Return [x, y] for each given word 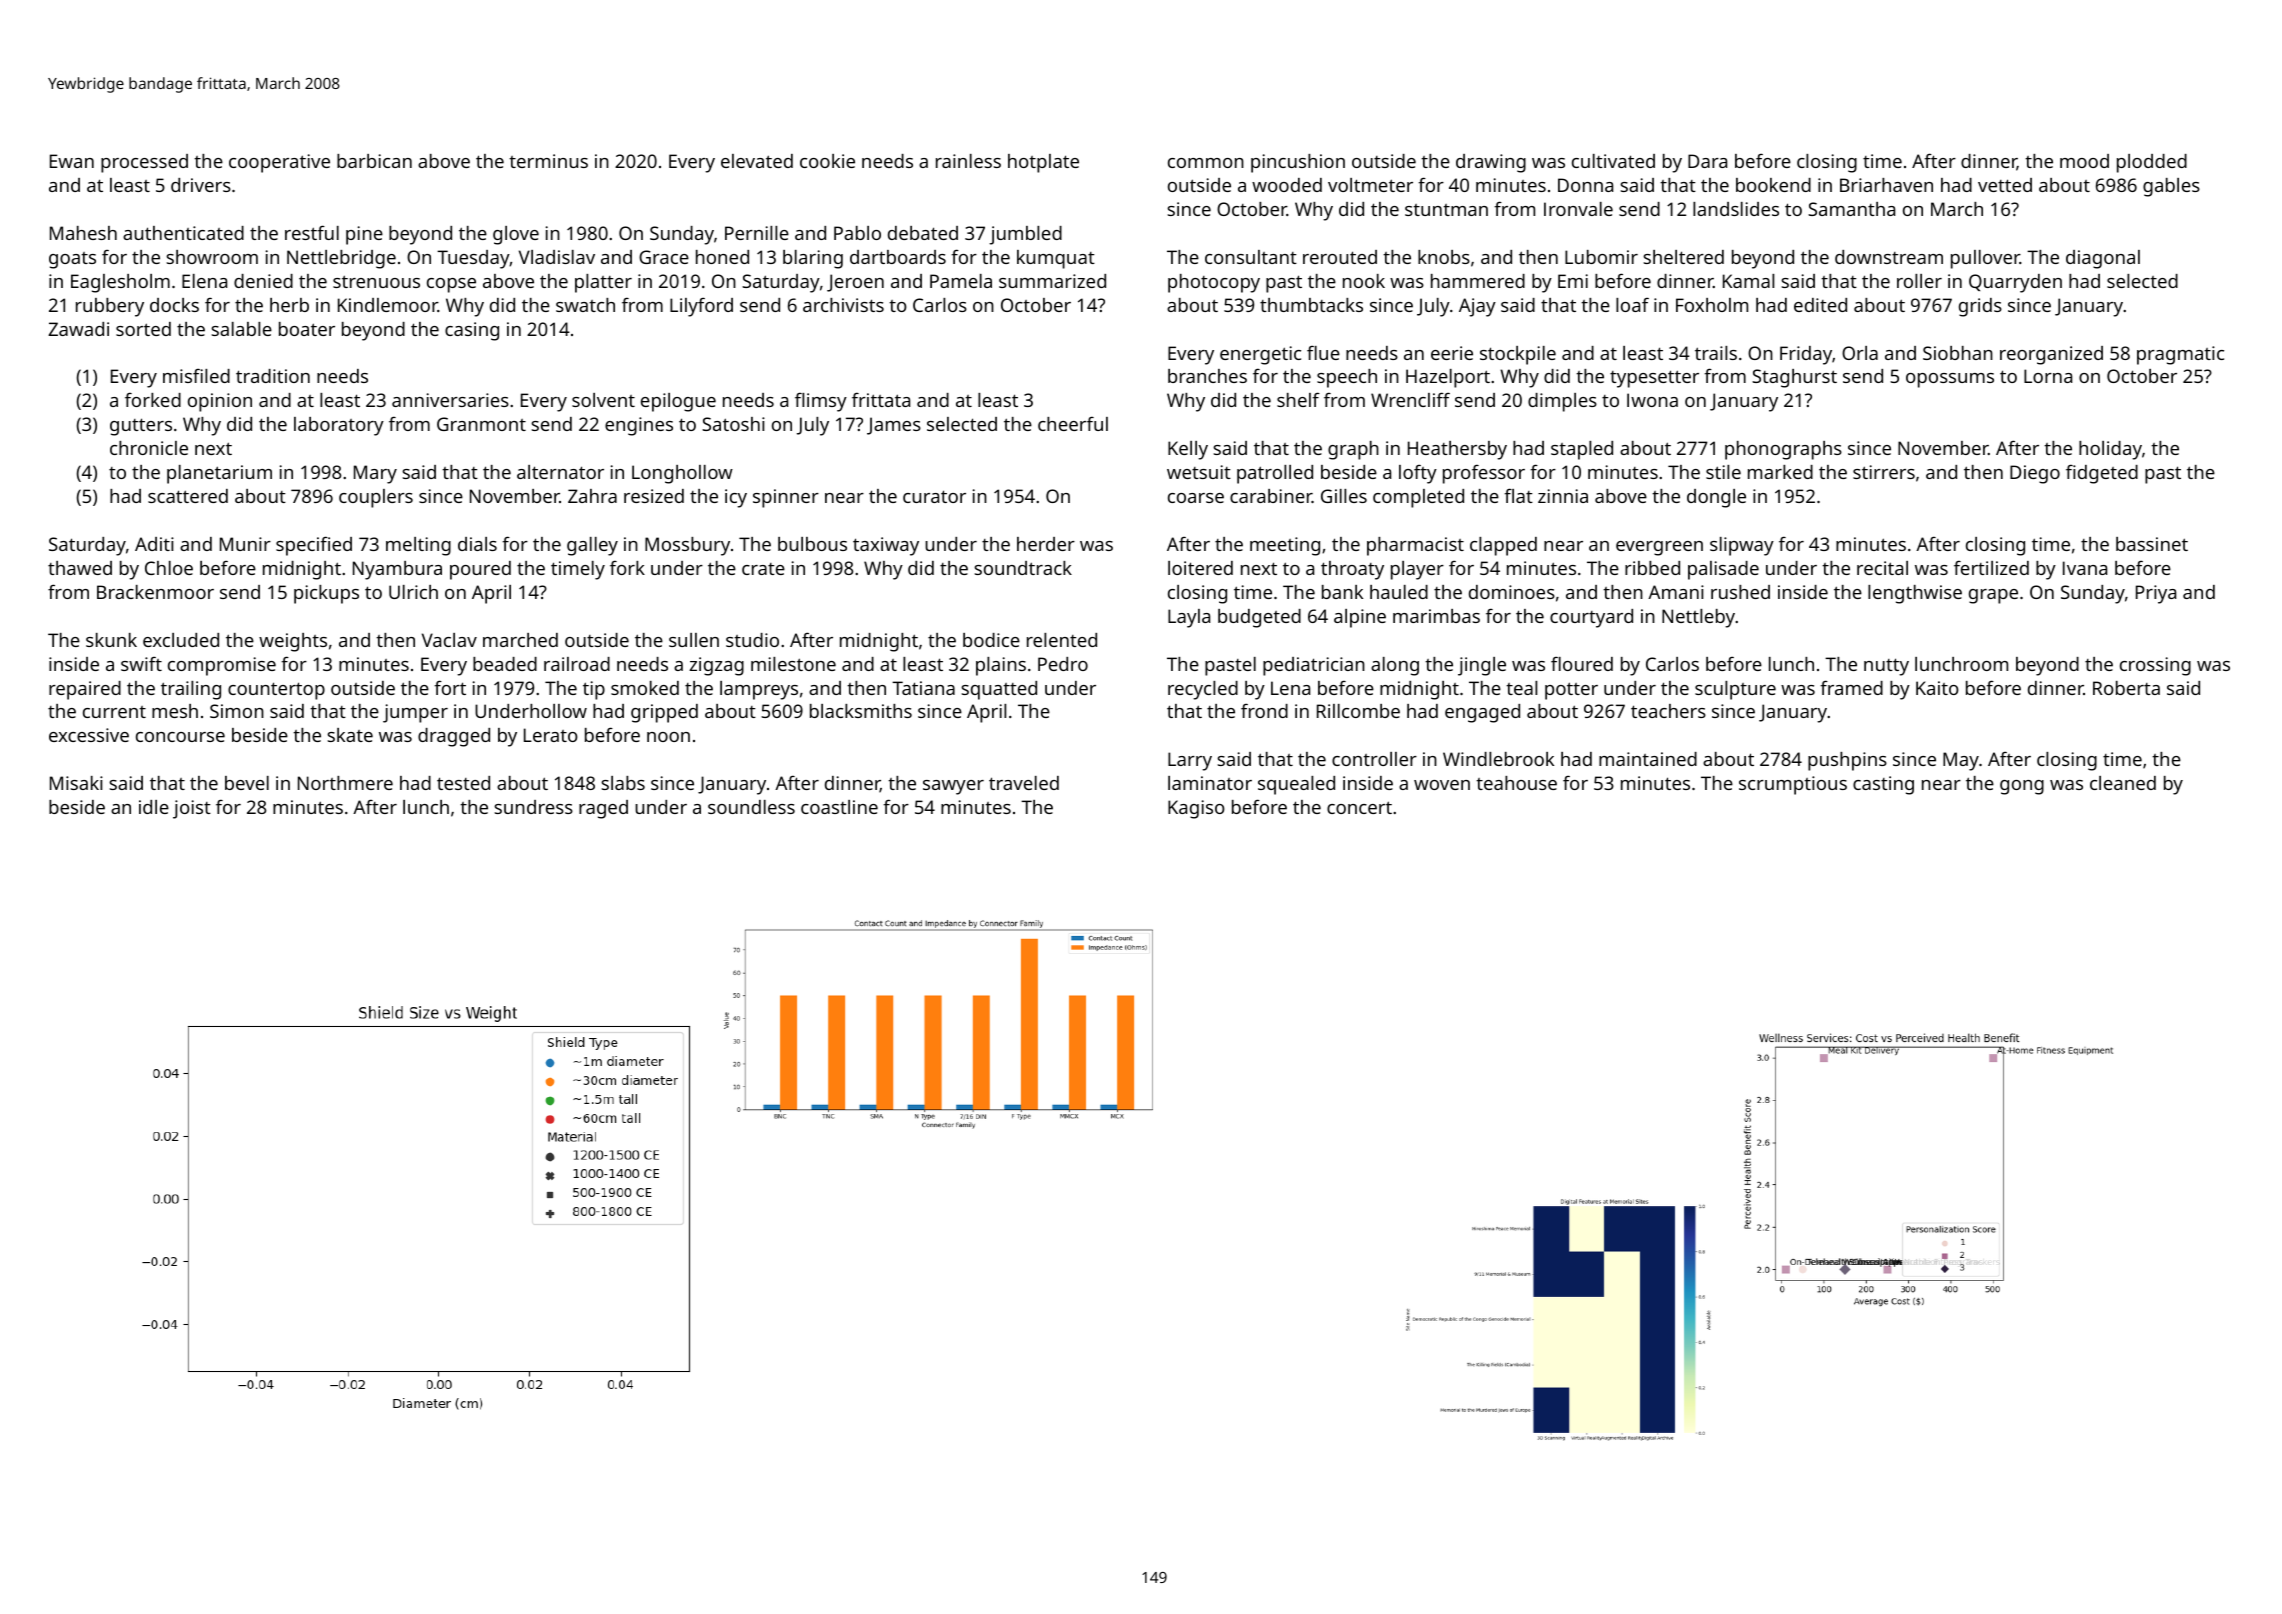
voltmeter [1370, 185]
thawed [80, 568]
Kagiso [1196, 809]
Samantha [1851, 209]
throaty [1352, 570]
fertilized [1991, 568]
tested [463, 783]
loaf [1632, 305]
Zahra [592, 496]
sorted [143, 329]
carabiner [1271, 496]
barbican [374, 161]
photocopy [1214, 283]
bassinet [2152, 544]
